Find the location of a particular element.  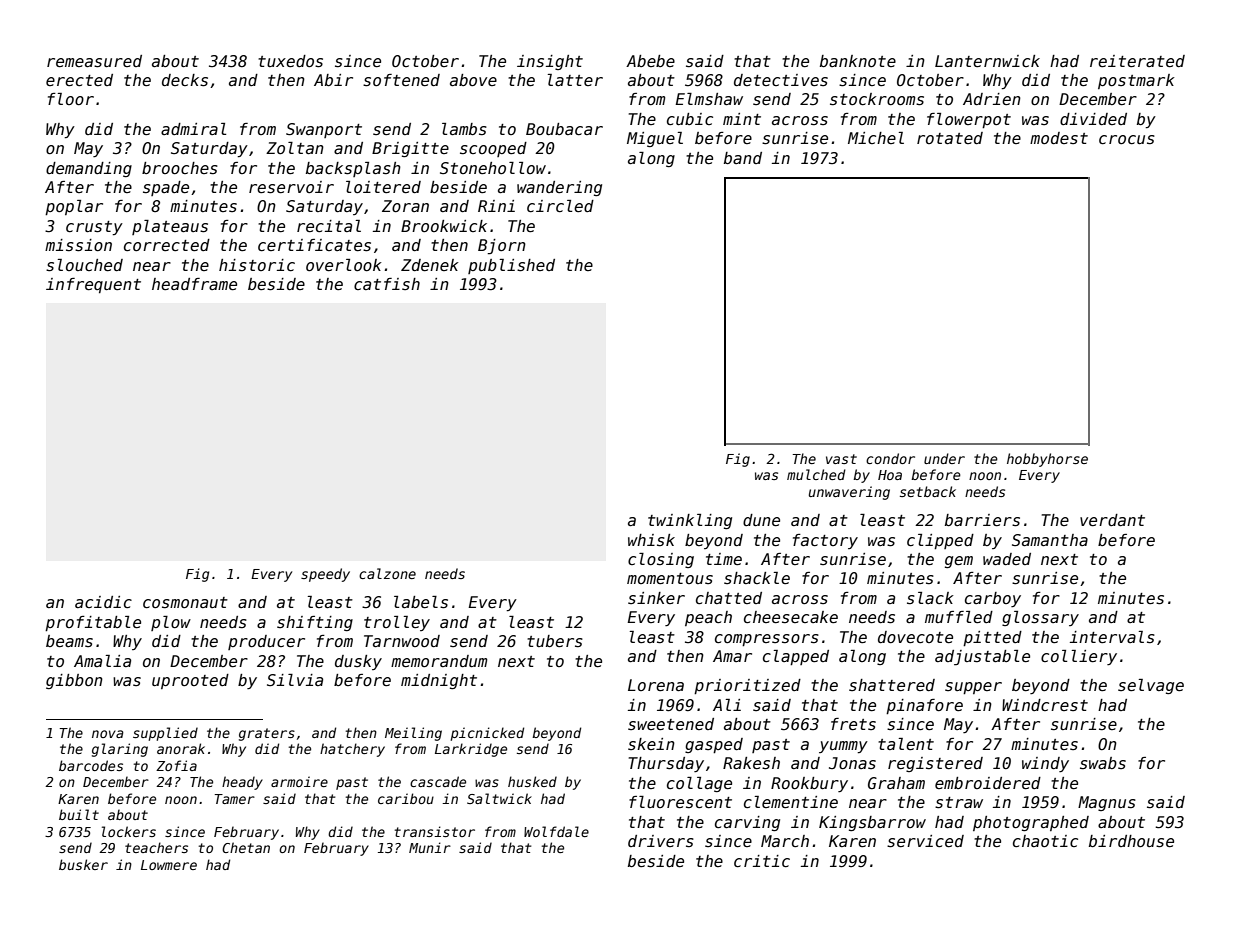

detectives is located at coordinates (781, 80).
